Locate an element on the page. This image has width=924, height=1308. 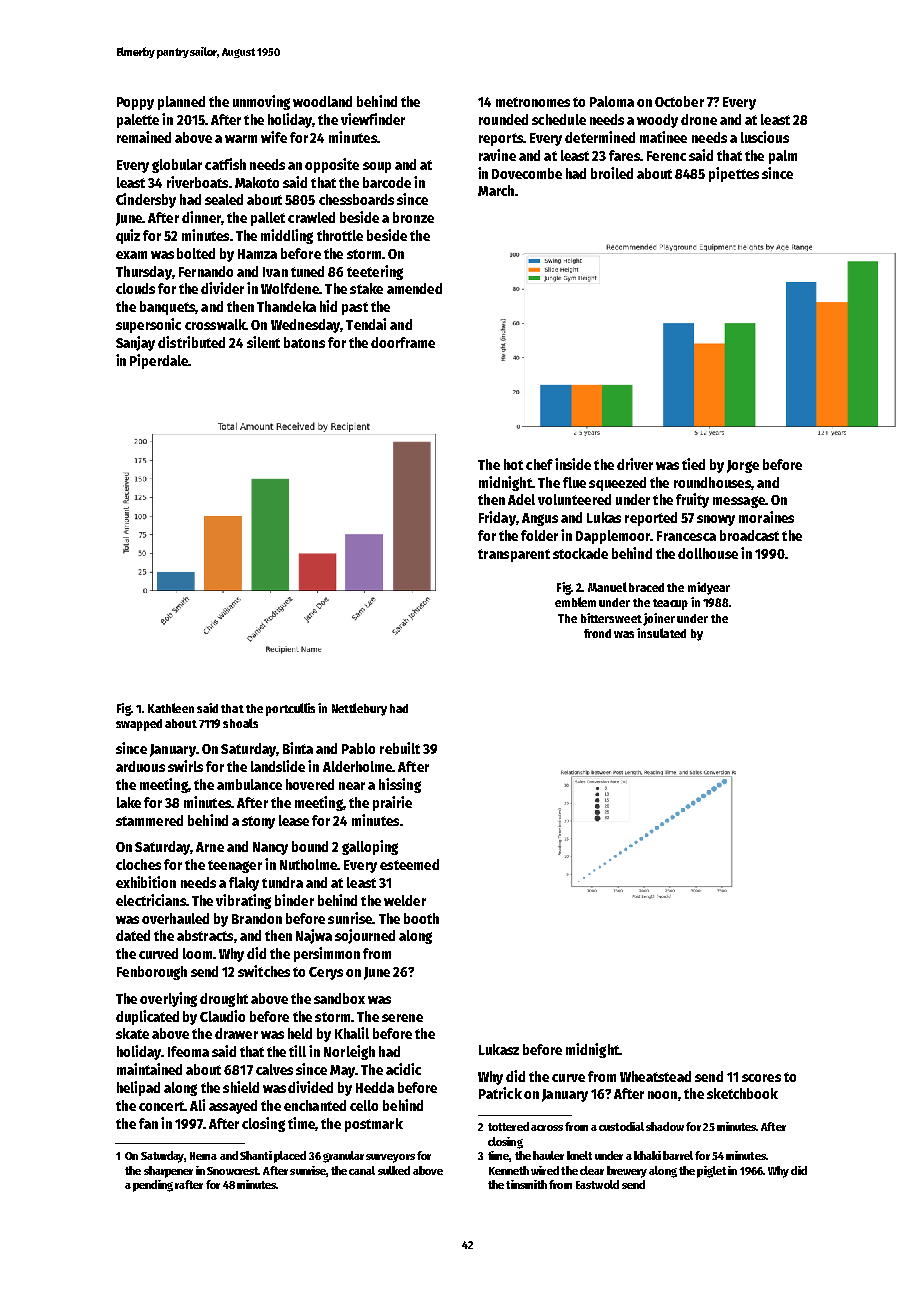
Kenneth is located at coordinates (509, 1170).
